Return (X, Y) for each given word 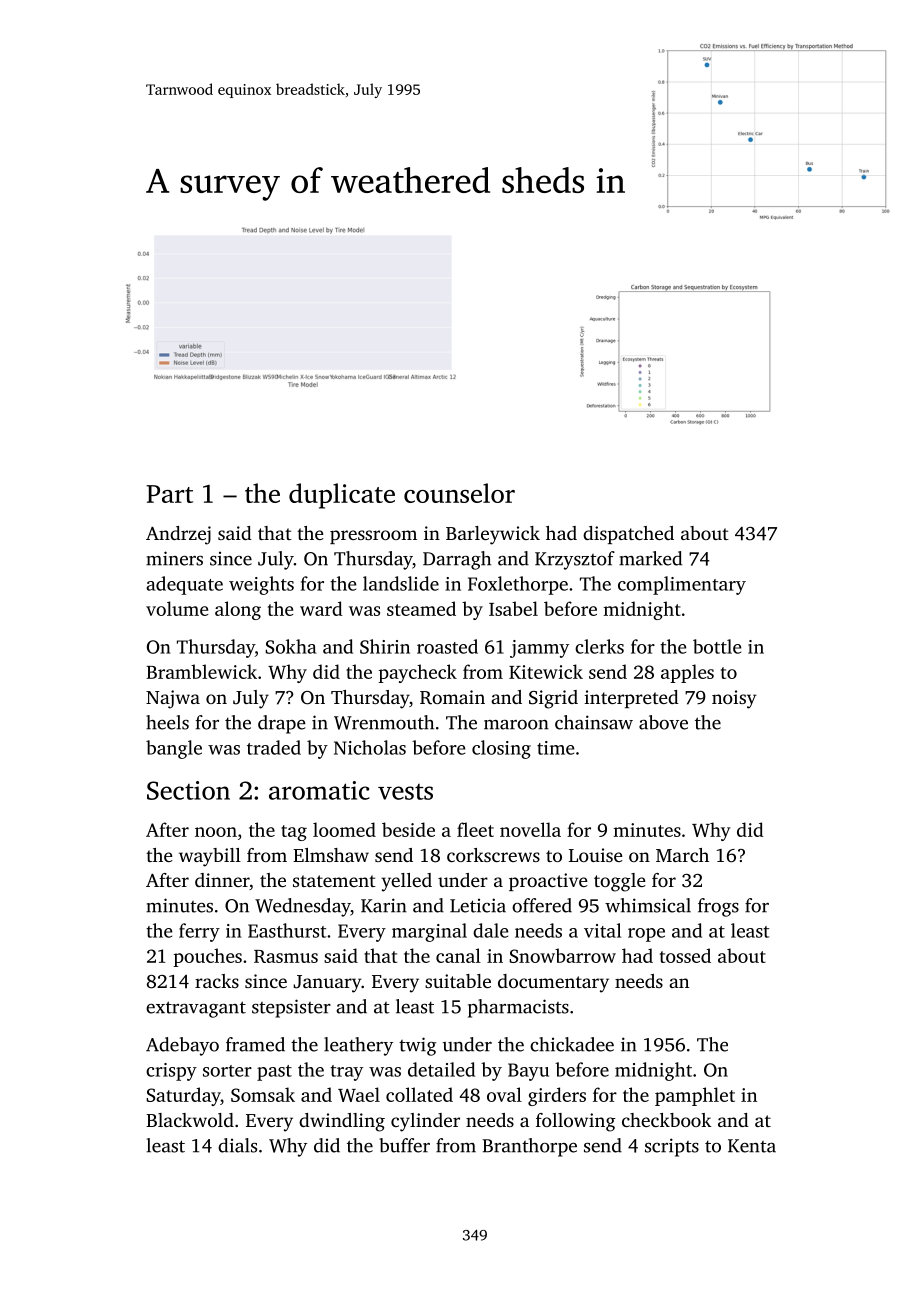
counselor (459, 493)
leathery (358, 1046)
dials (237, 1145)
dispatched (628, 535)
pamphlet (695, 1096)
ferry (199, 932)
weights (261, 585)
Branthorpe (529, 1147)
